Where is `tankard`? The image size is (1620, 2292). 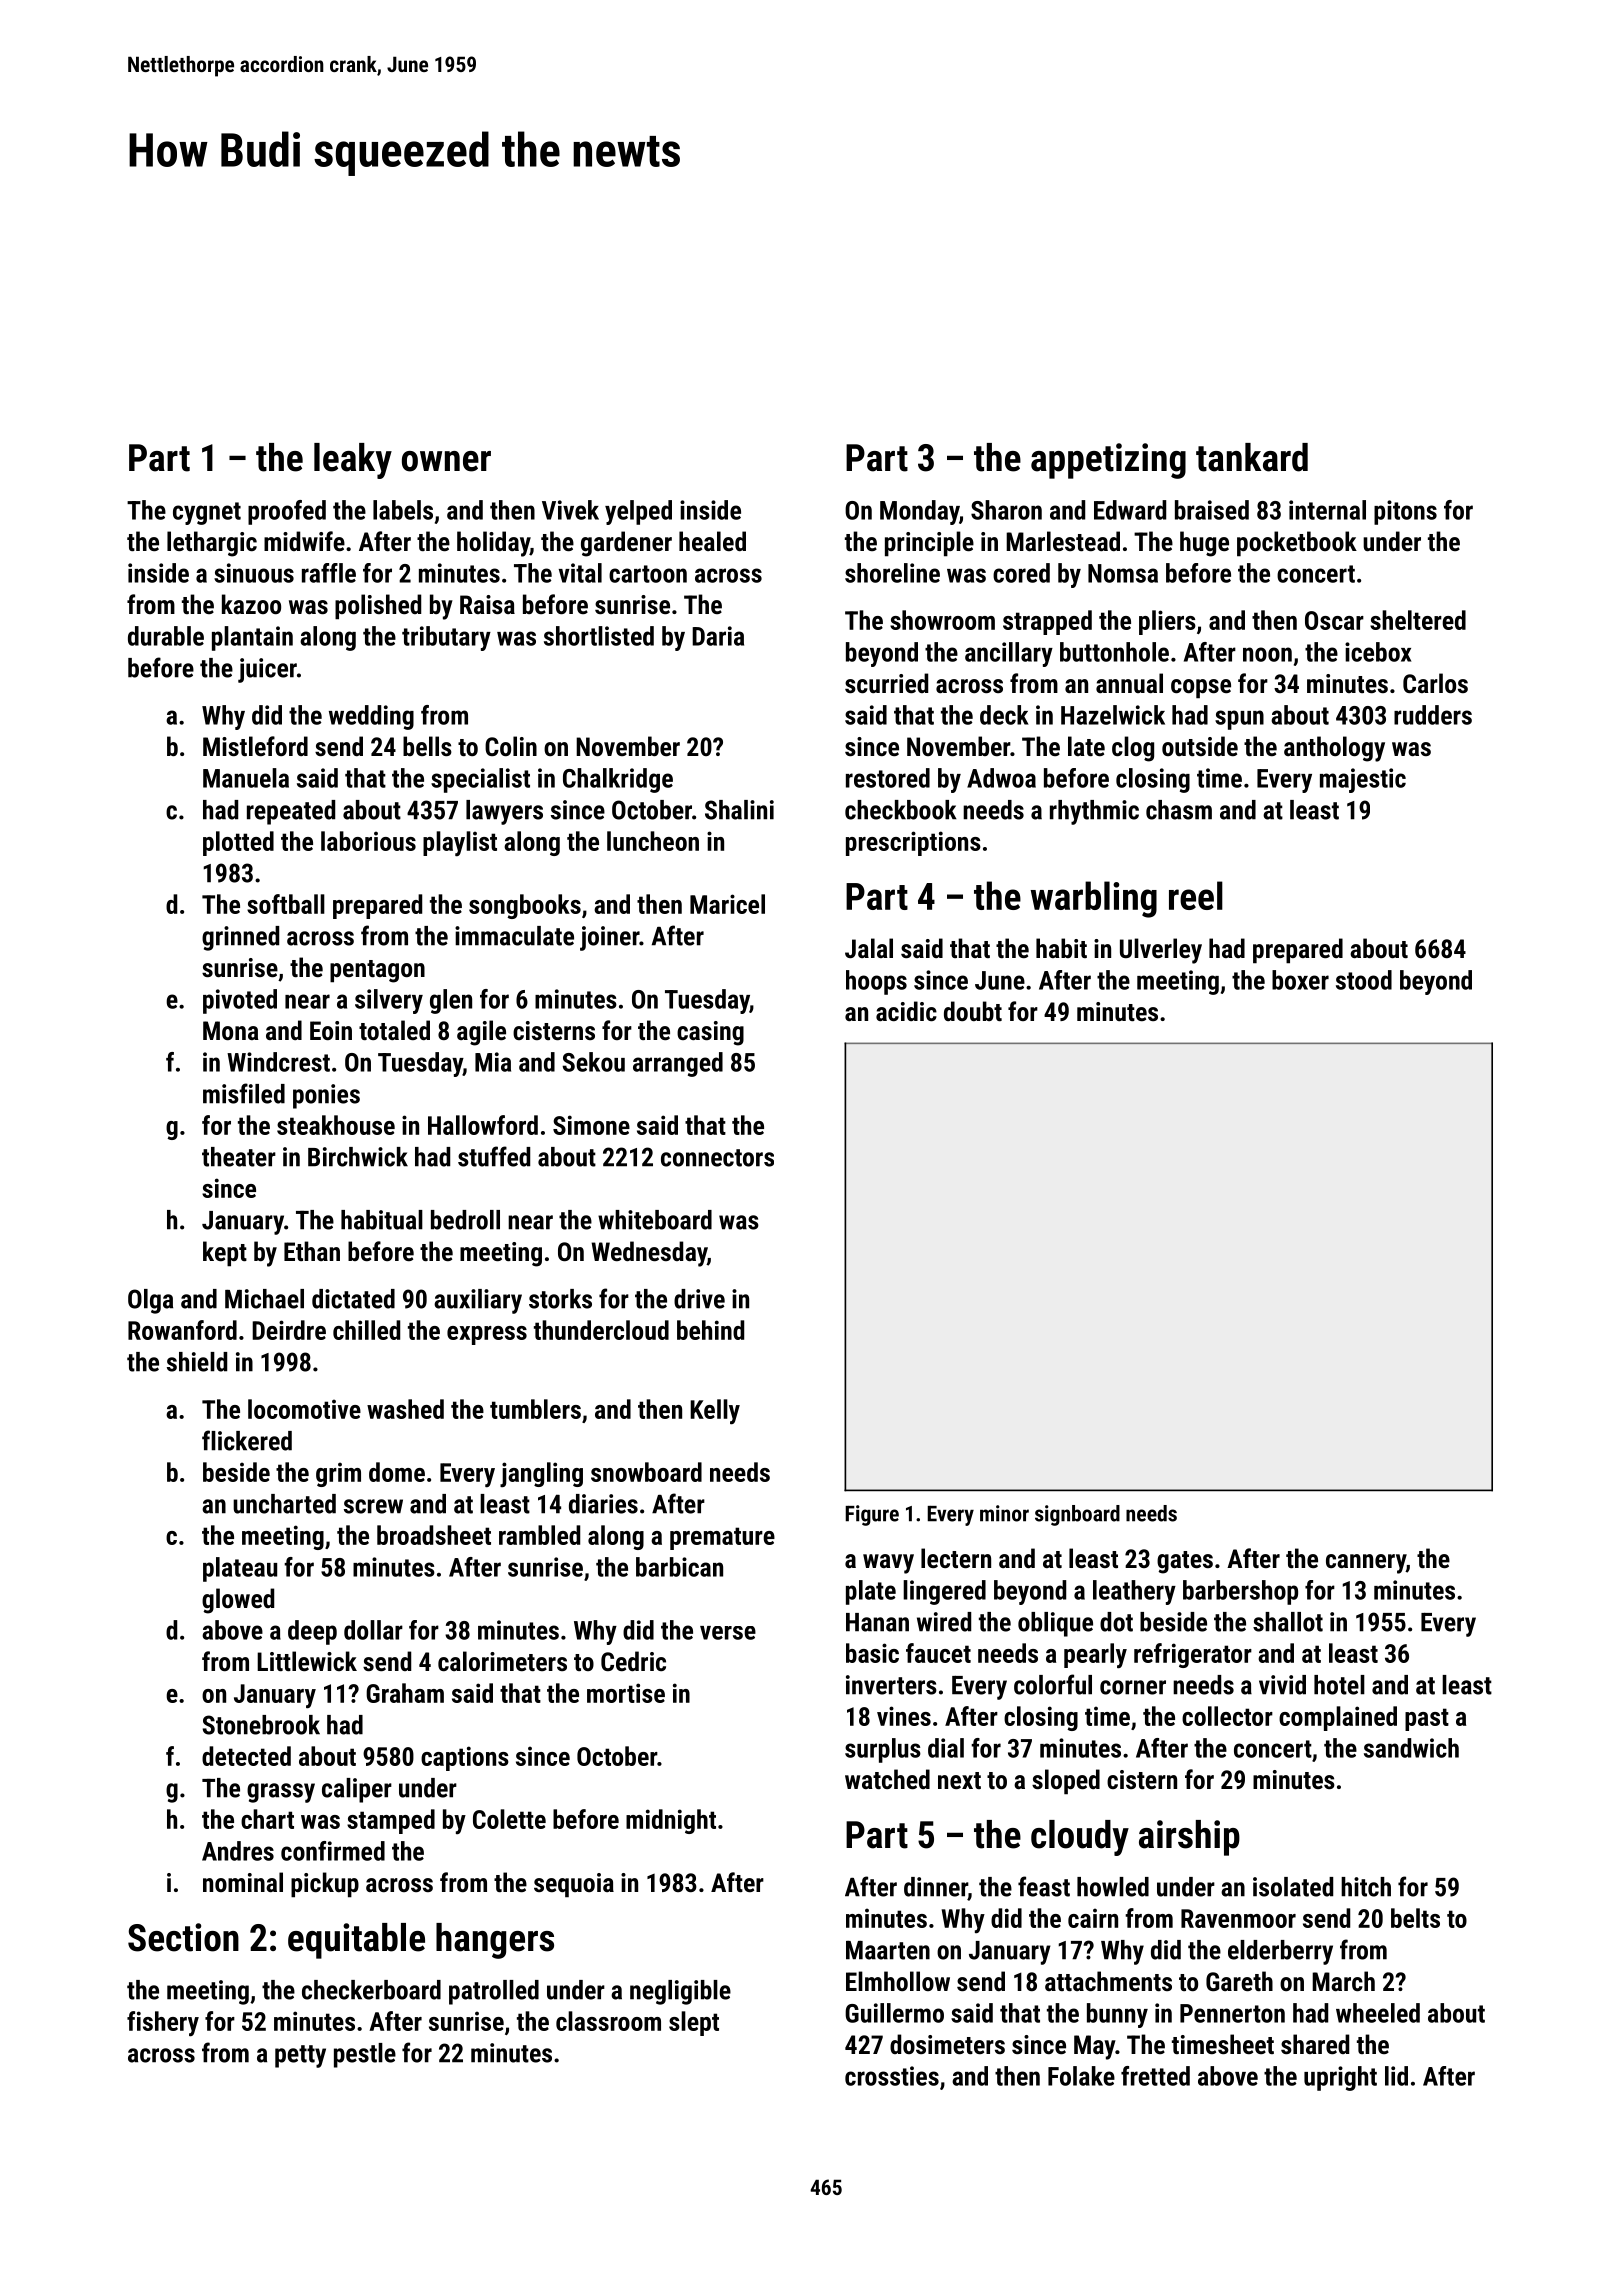 tankard is located at coordinates (1252, 457).
